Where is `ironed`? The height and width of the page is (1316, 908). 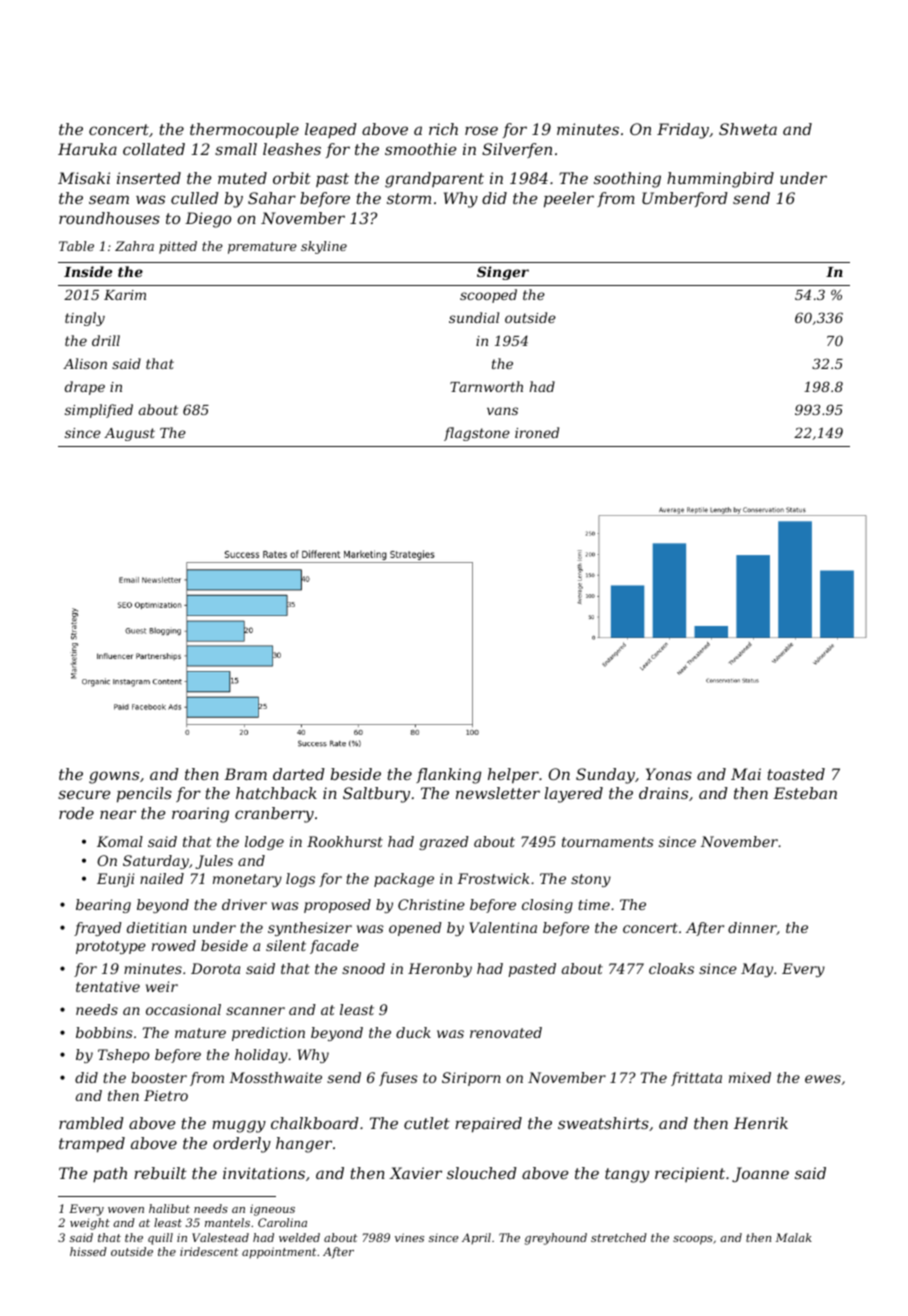
ironed is located at coordinates (537, 432).
